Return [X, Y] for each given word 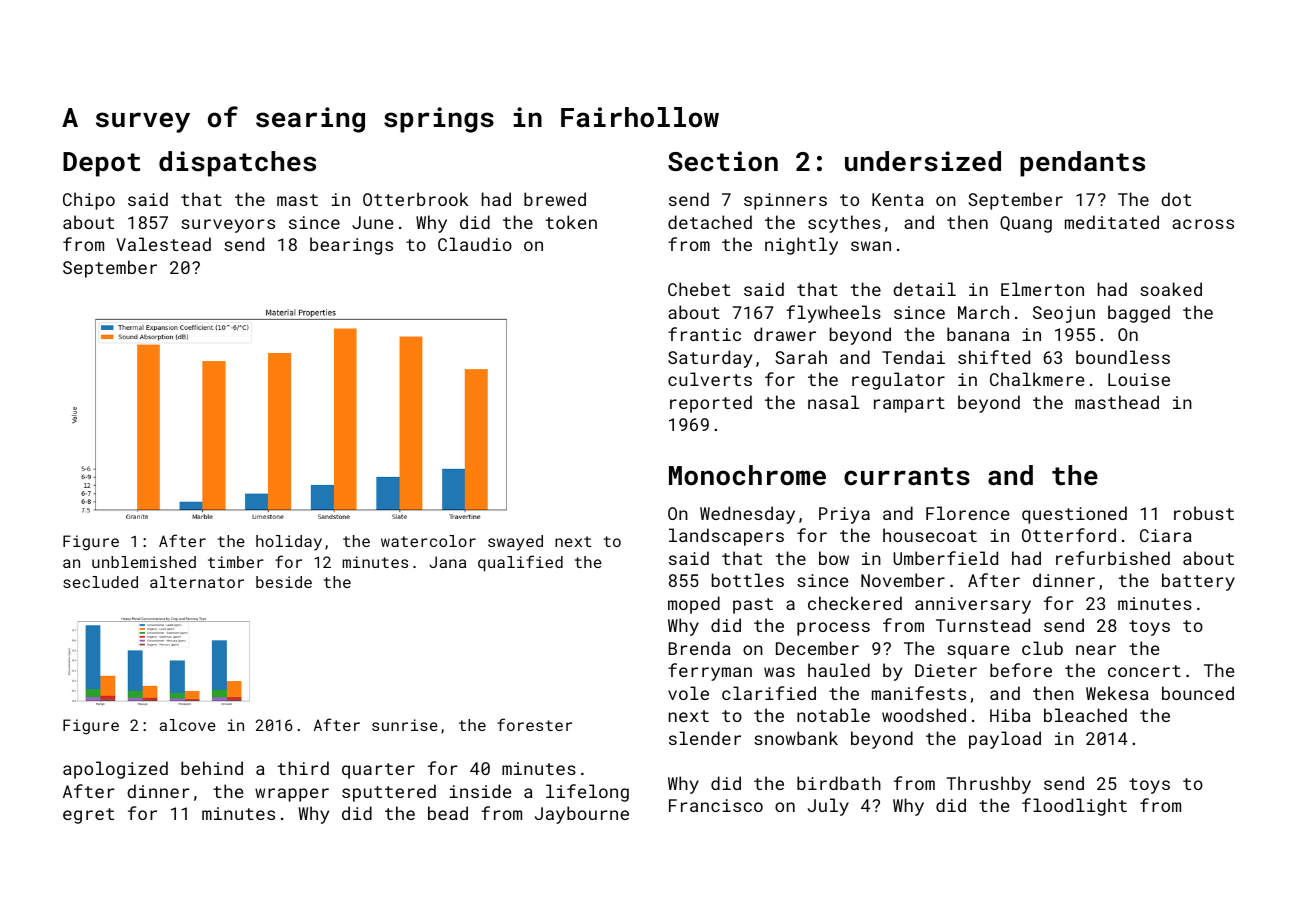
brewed [555, 199]
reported [711, 404]
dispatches [237, 164]
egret [88, 816]
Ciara [1166, 535]
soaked [1171, 289]
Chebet [699, 289]
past [753, 606]
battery [1198, 582]
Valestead [163, 244]
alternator [197, 582]
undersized [923, 161]
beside [284, 582]
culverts [710, 379]
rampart [909, 405]
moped [694, 605]
